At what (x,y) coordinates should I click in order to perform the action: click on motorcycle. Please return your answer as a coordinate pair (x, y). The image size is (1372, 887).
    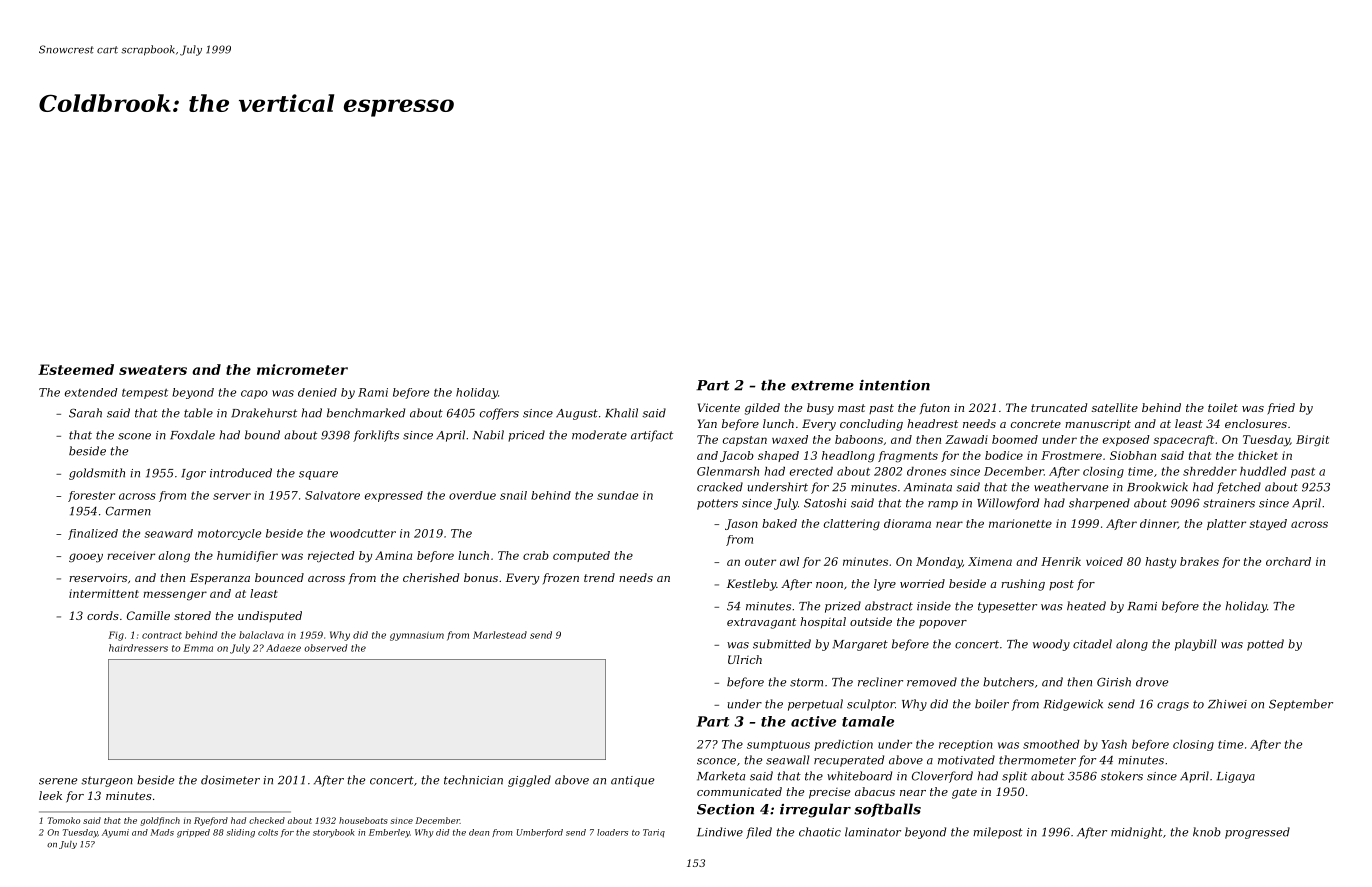
    Looking at the image, I should click on (229, 534).
